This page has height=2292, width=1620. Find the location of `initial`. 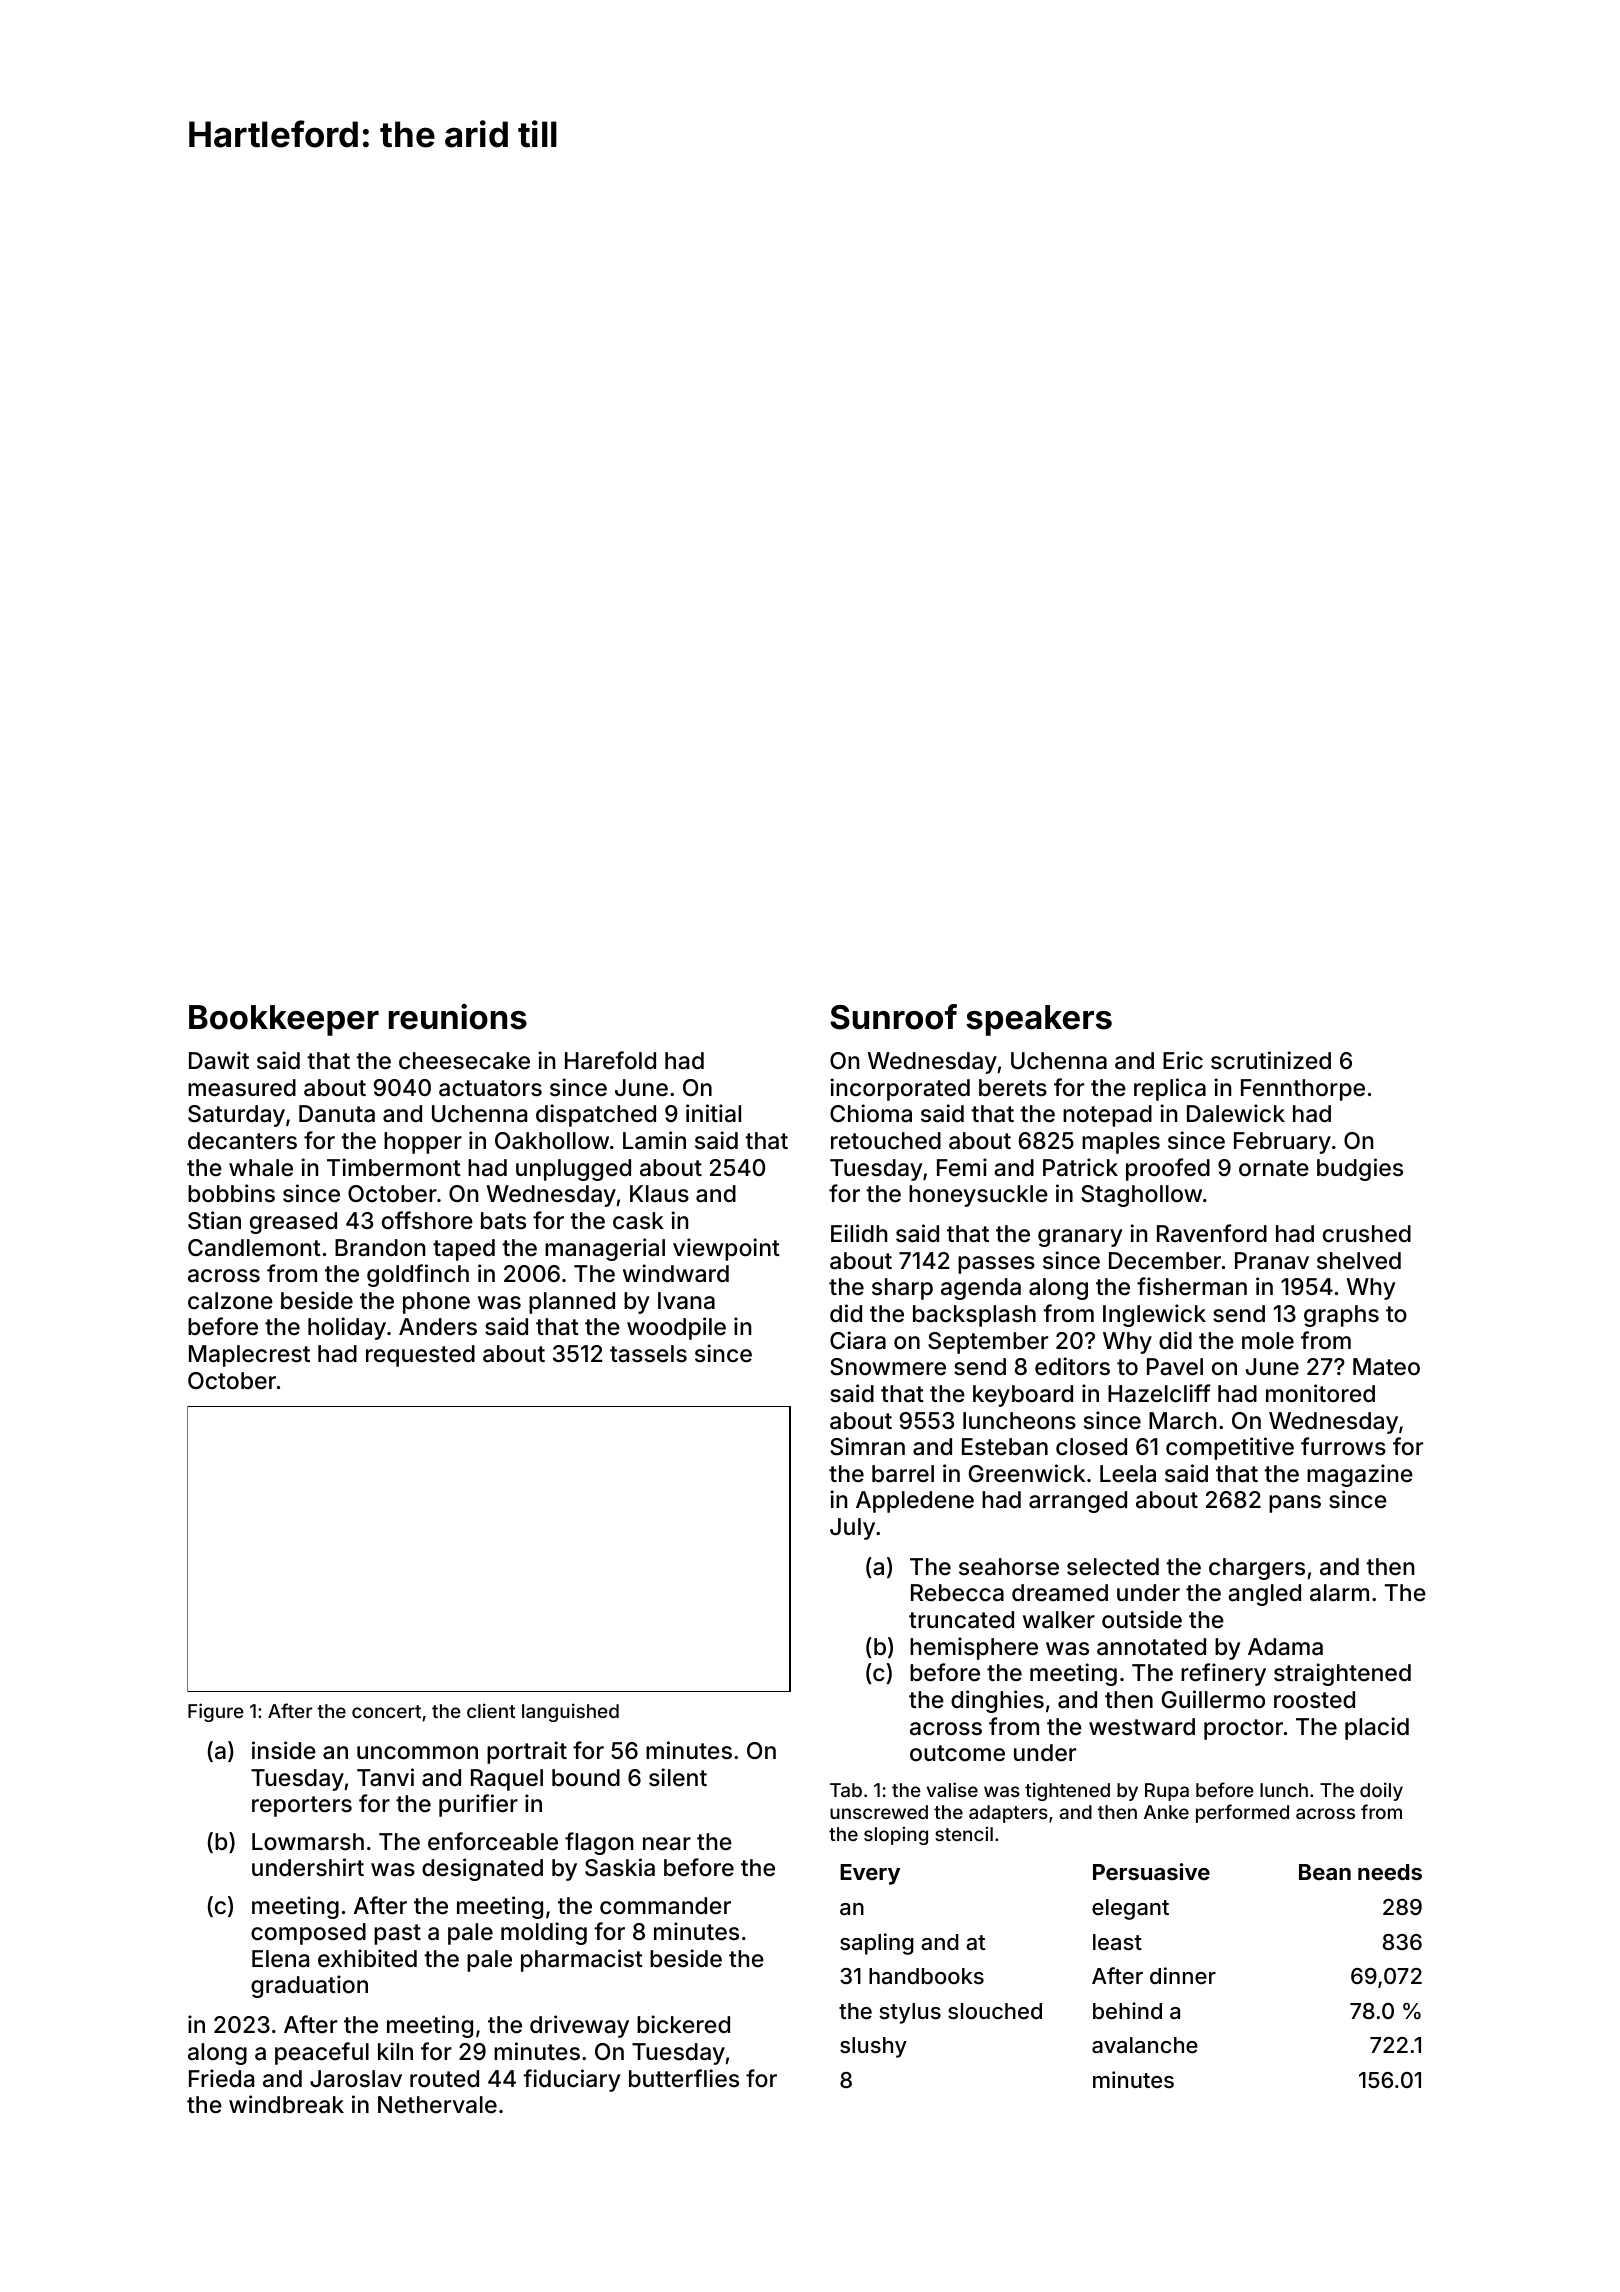

initial is located at coordinates (713, 1113).
